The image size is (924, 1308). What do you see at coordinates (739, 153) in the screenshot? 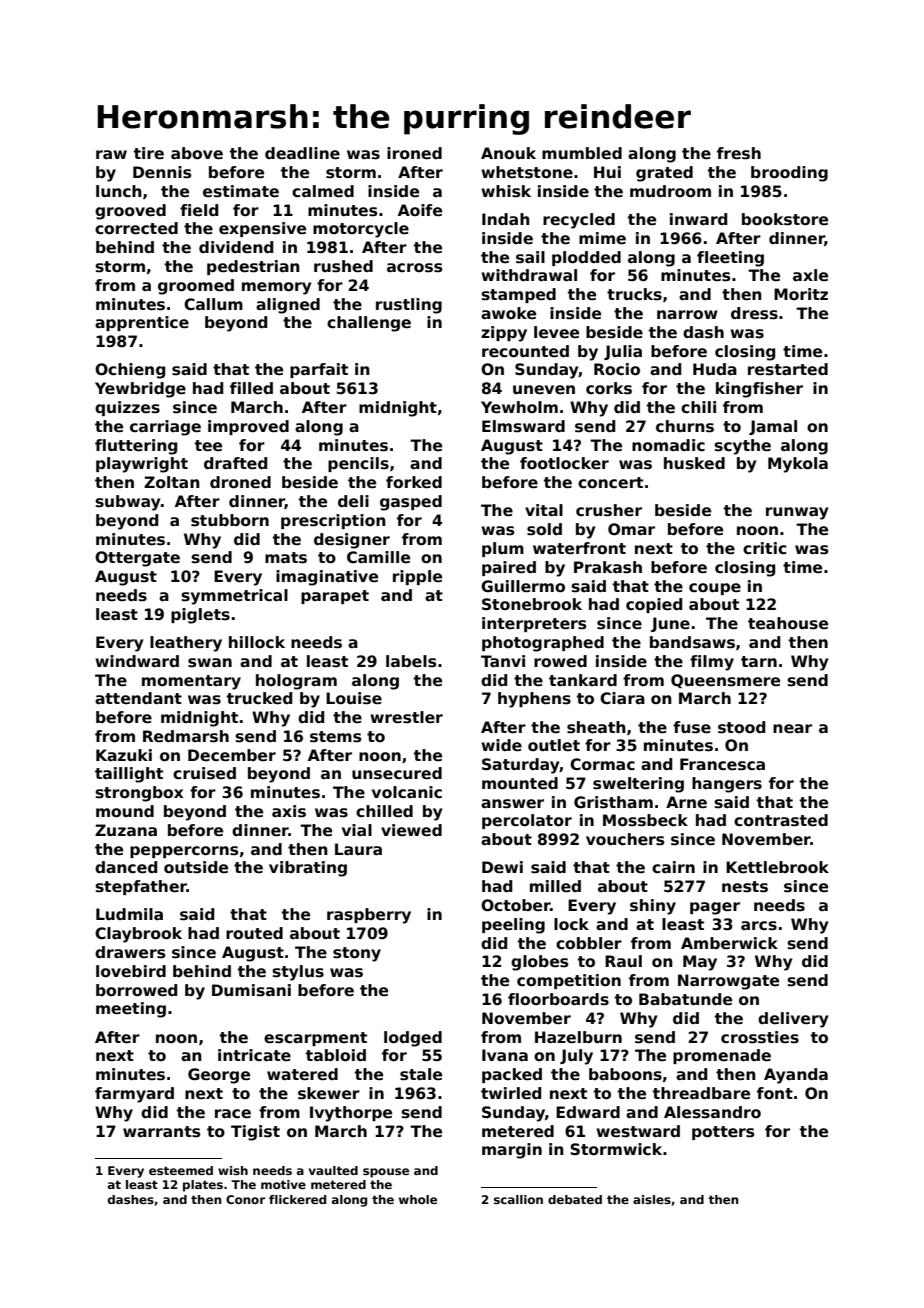
I see `fresh` at bounding box center [739, 153].
